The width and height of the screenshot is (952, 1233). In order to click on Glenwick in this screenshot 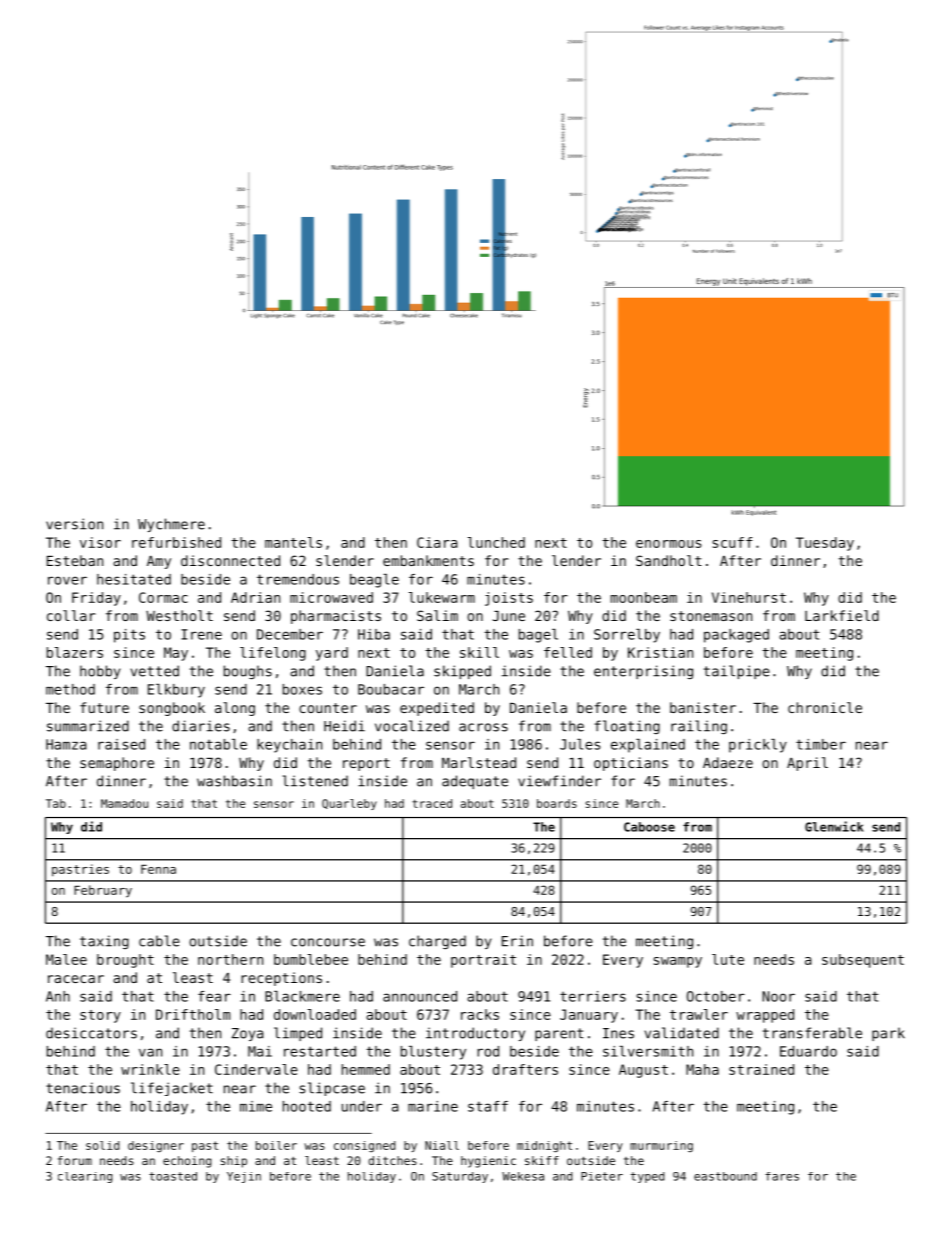, I will do `click(834, 826)`.
